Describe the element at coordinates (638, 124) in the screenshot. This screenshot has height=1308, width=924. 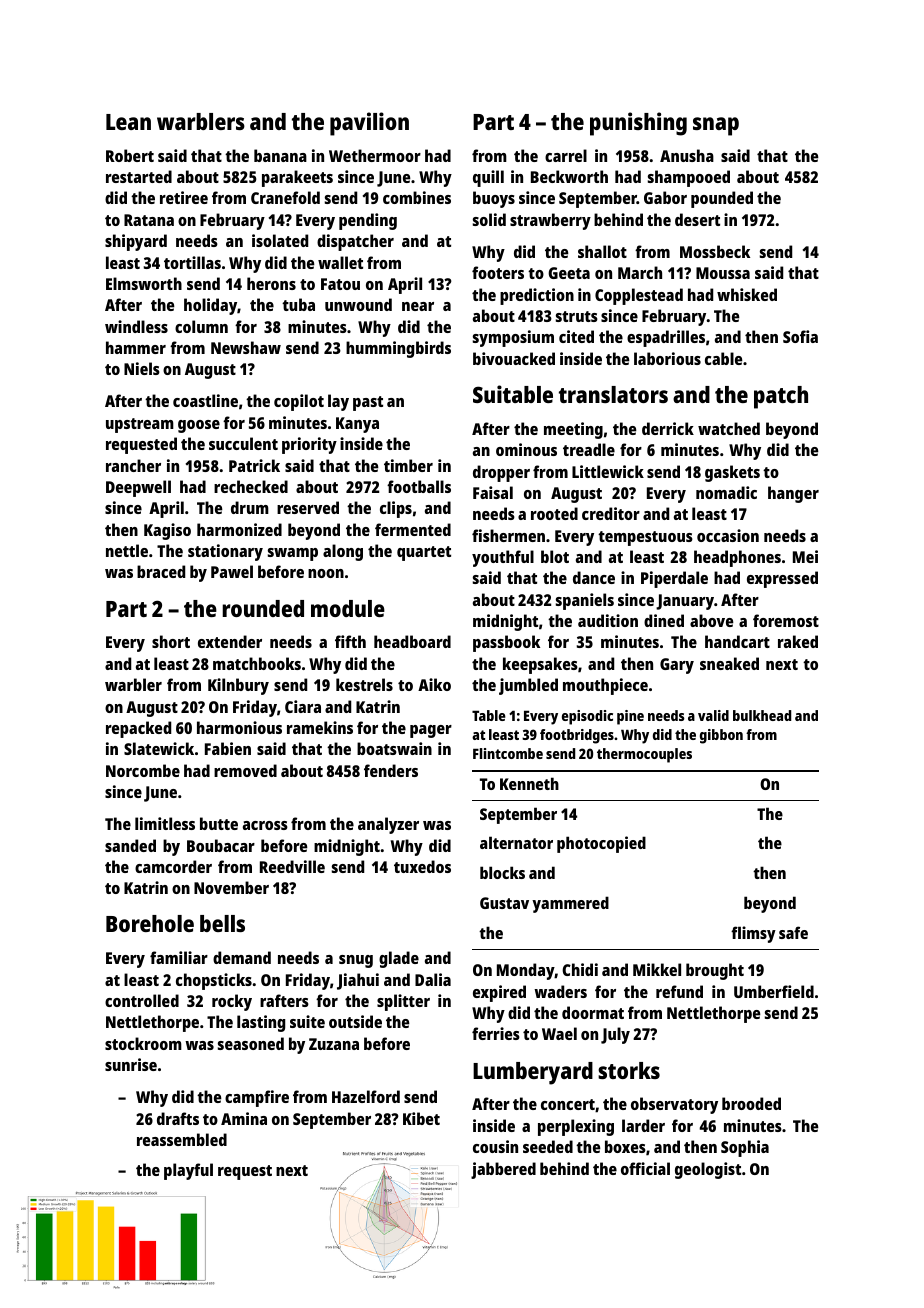
I see `punishing` at that location.
